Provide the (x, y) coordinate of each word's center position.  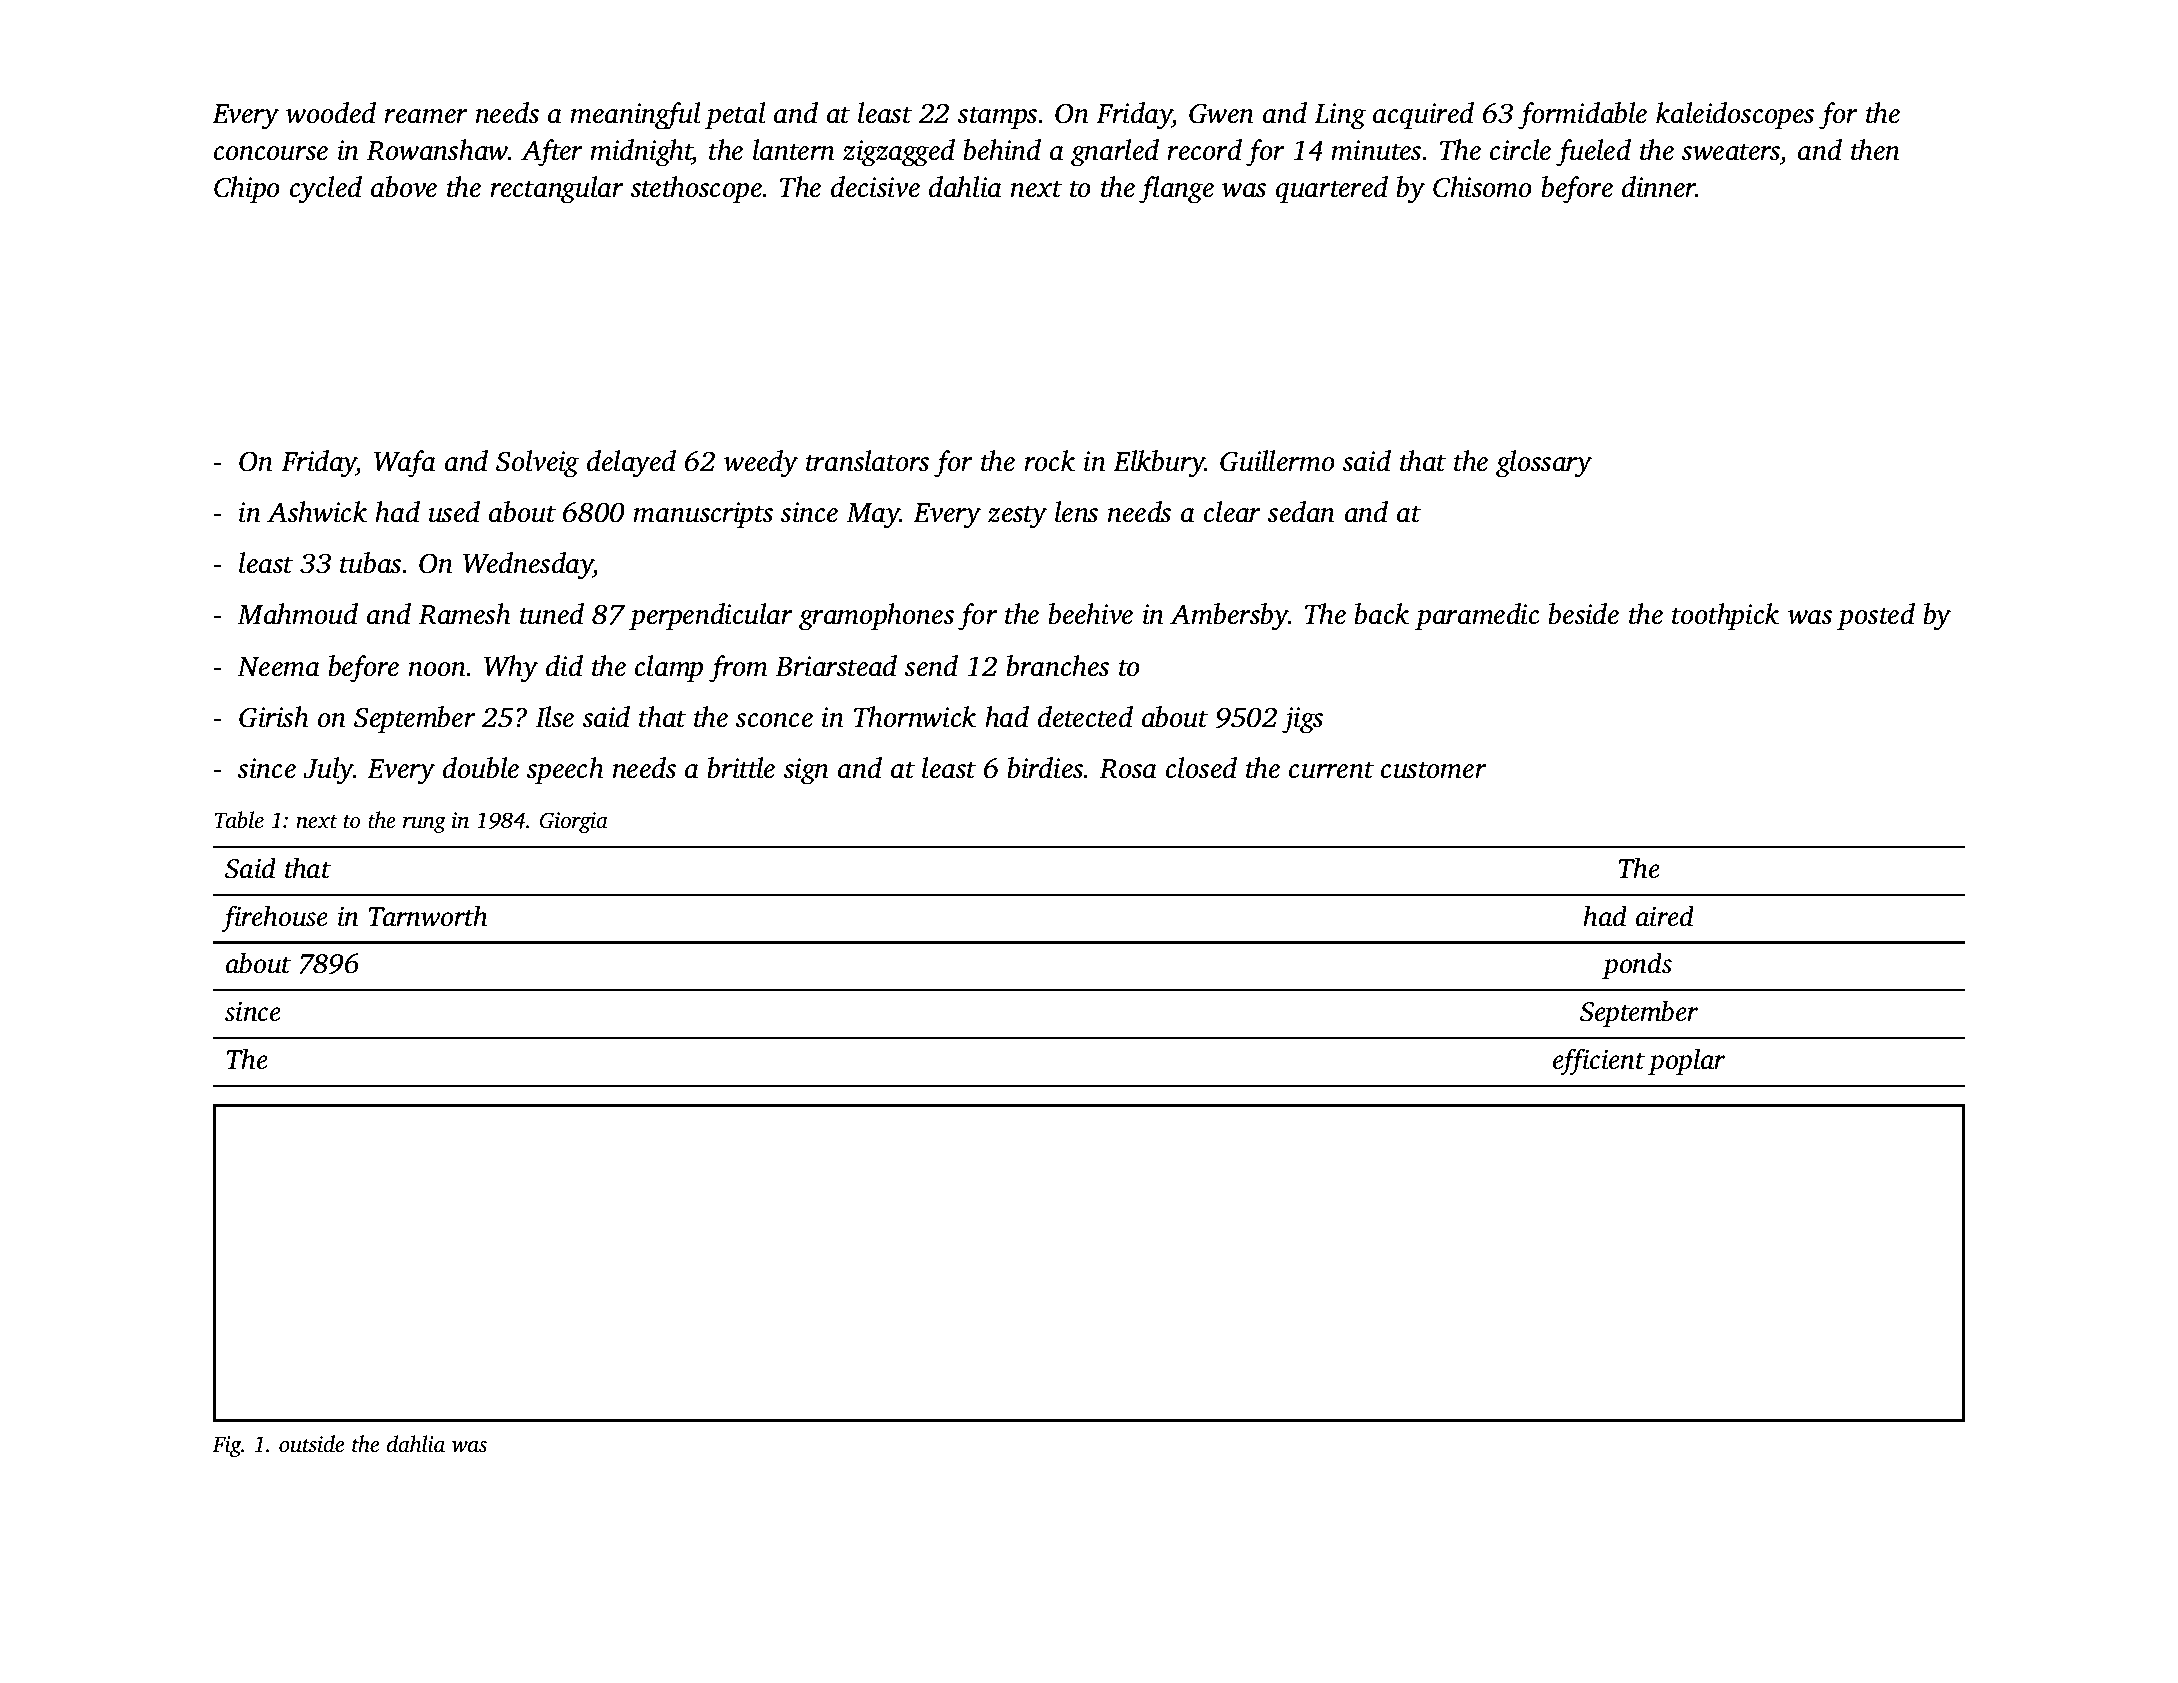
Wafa (405, 464)
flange (1176, 190)
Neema (278, 667)
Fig (226, 1446)
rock (1049, 461)
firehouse (274, 919)
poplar (1686, 1061)
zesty (1017, 517)
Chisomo (1482, 187)
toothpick (1725, 616)
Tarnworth (428, 916)
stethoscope (697, 189)
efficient (1599, 1062)
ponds (1637, 965)
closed (1201, 768)
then (1875, 150)
